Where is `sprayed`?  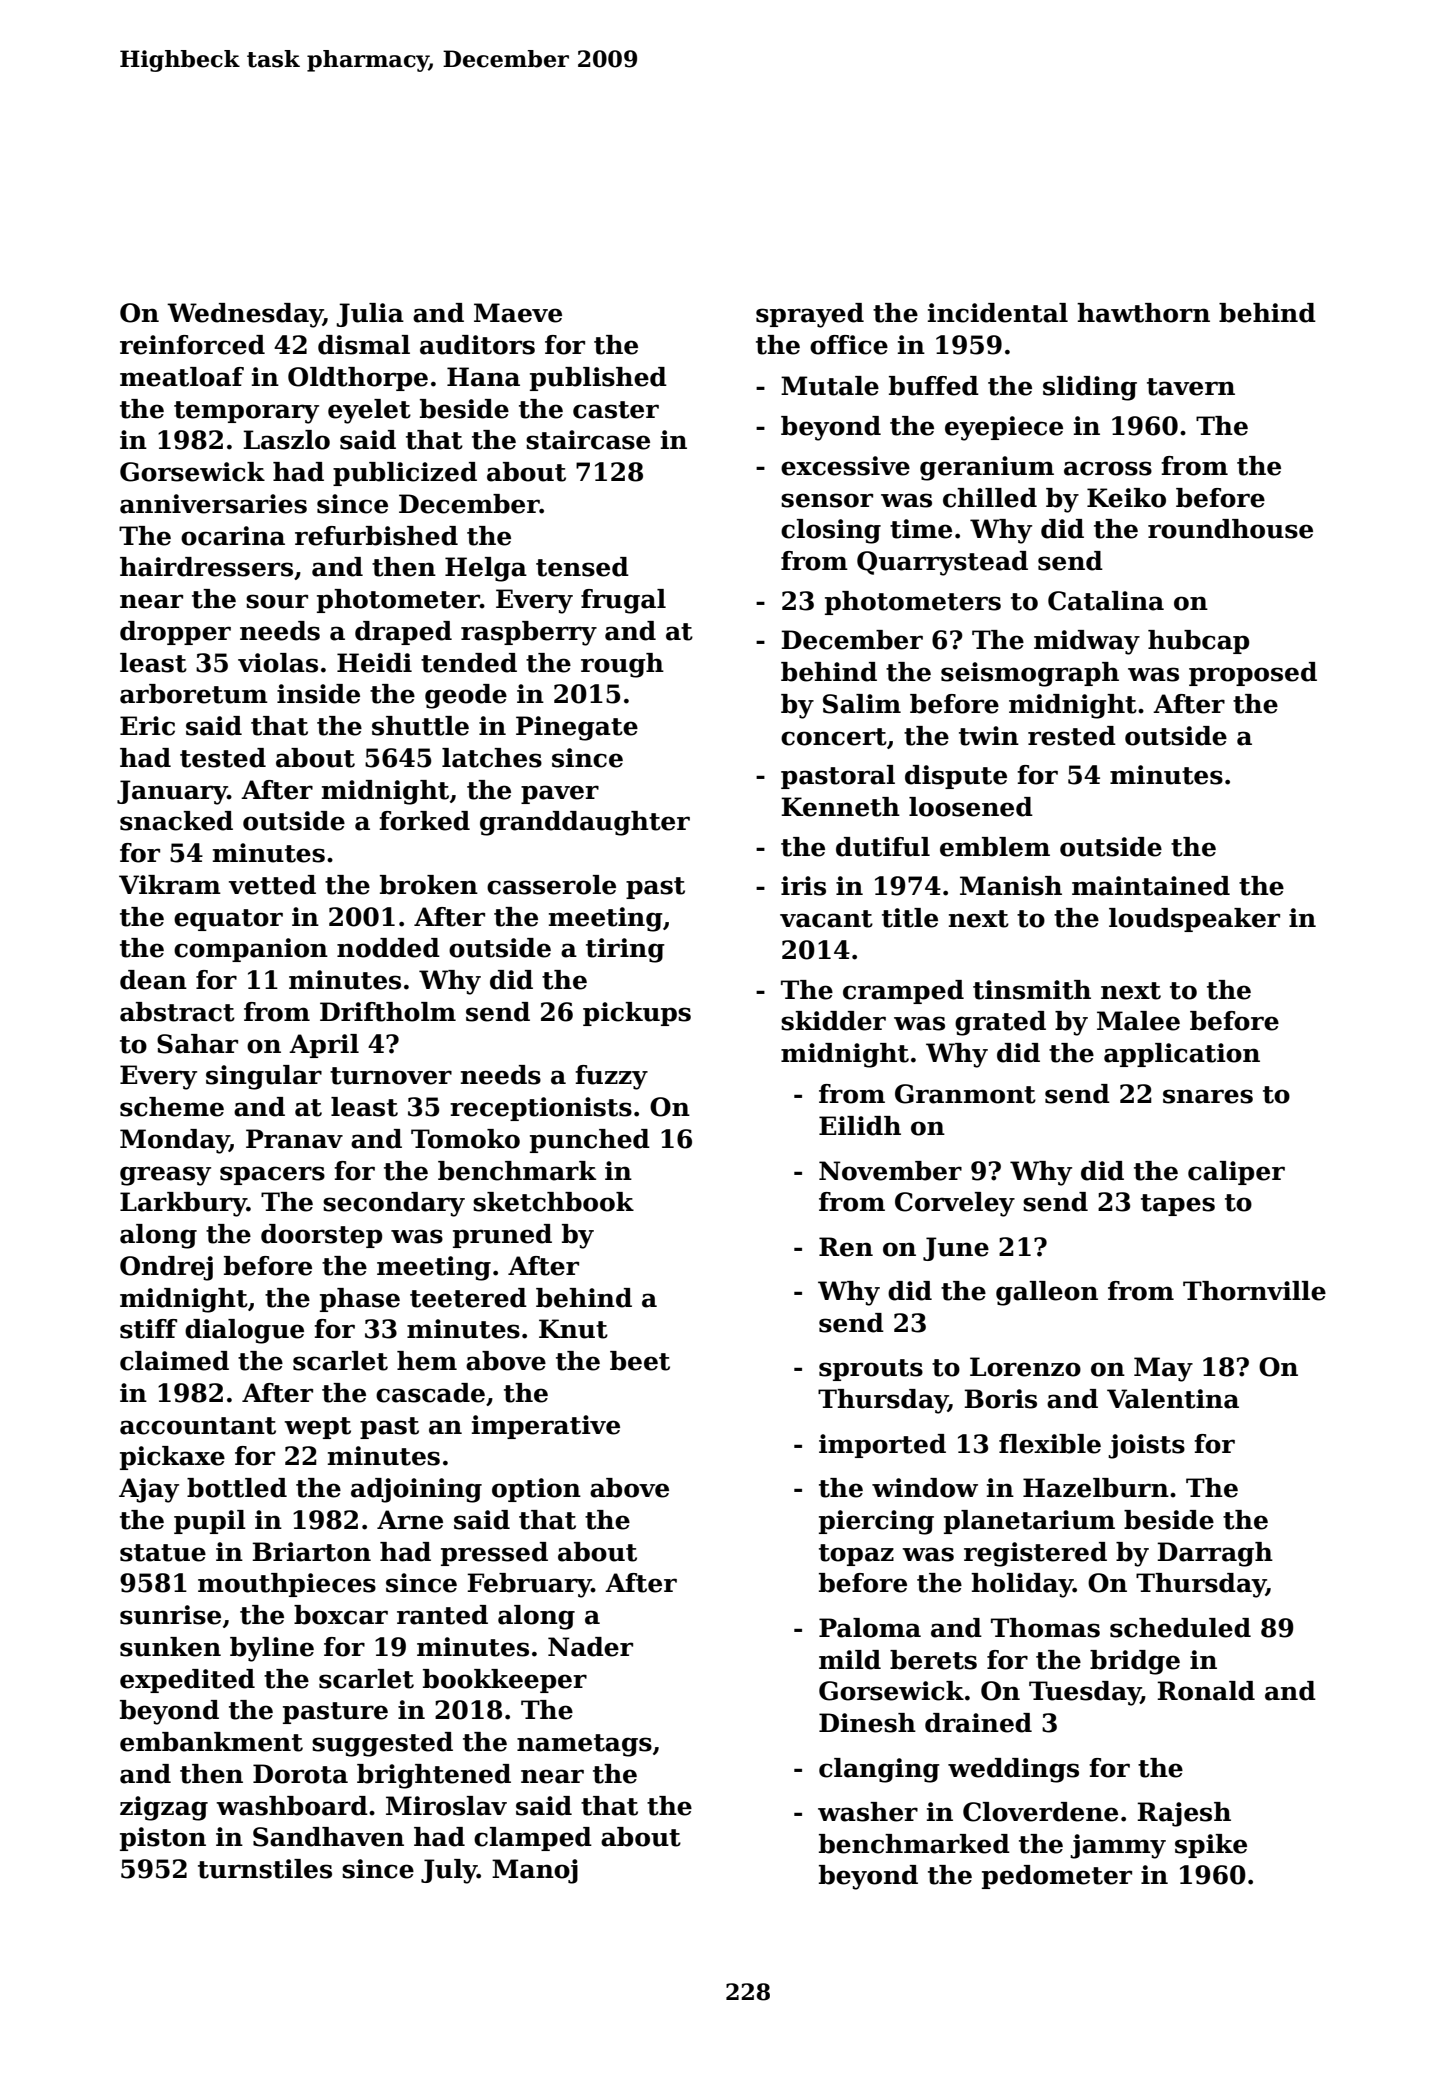
sprayed is located at coordinates (810, 315).
